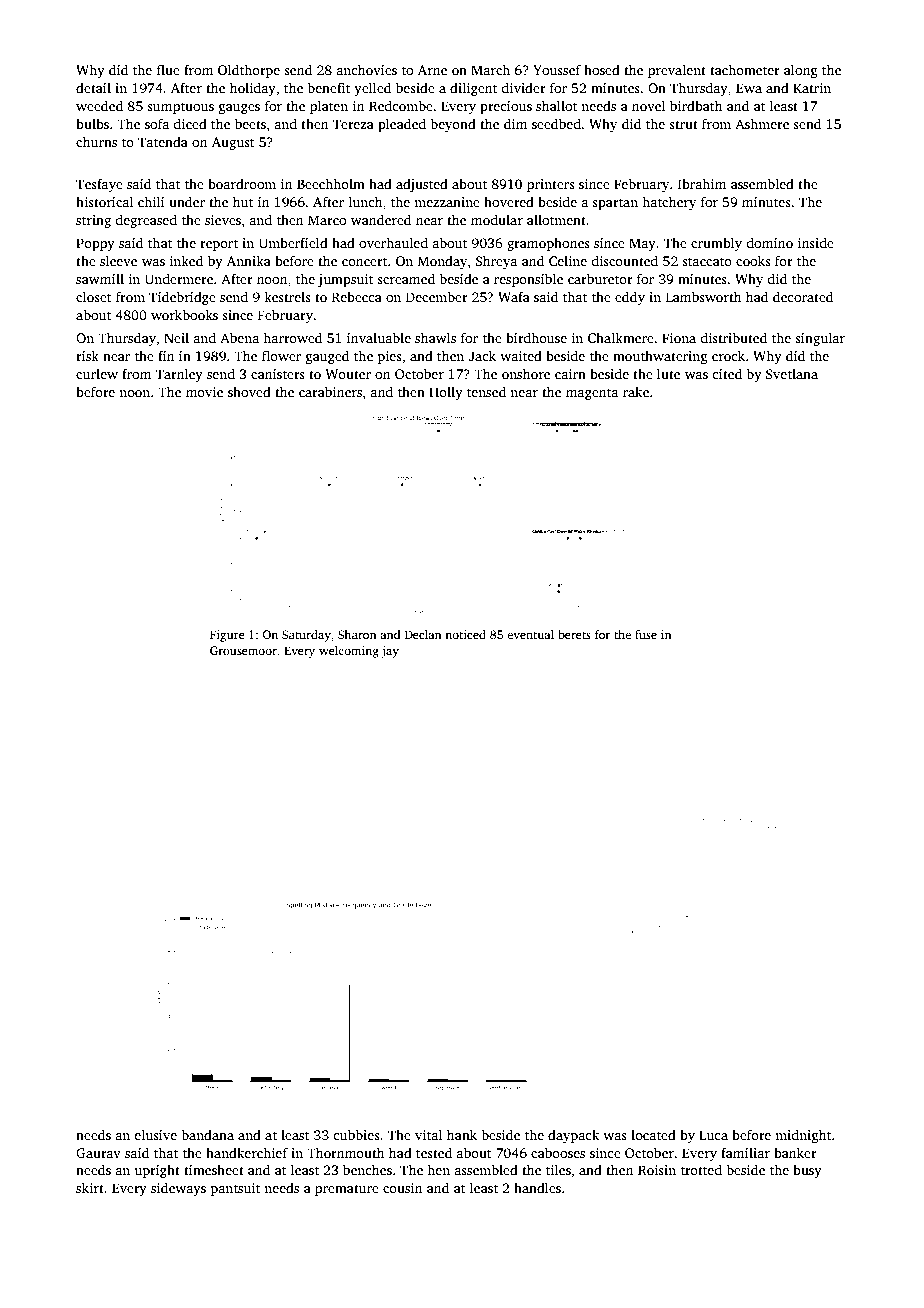 Image resolution: width=924 pixels, height=1308 pixels. Describe the element at coordinates (207, 1134) in the page. I see `bandana` at that location.
